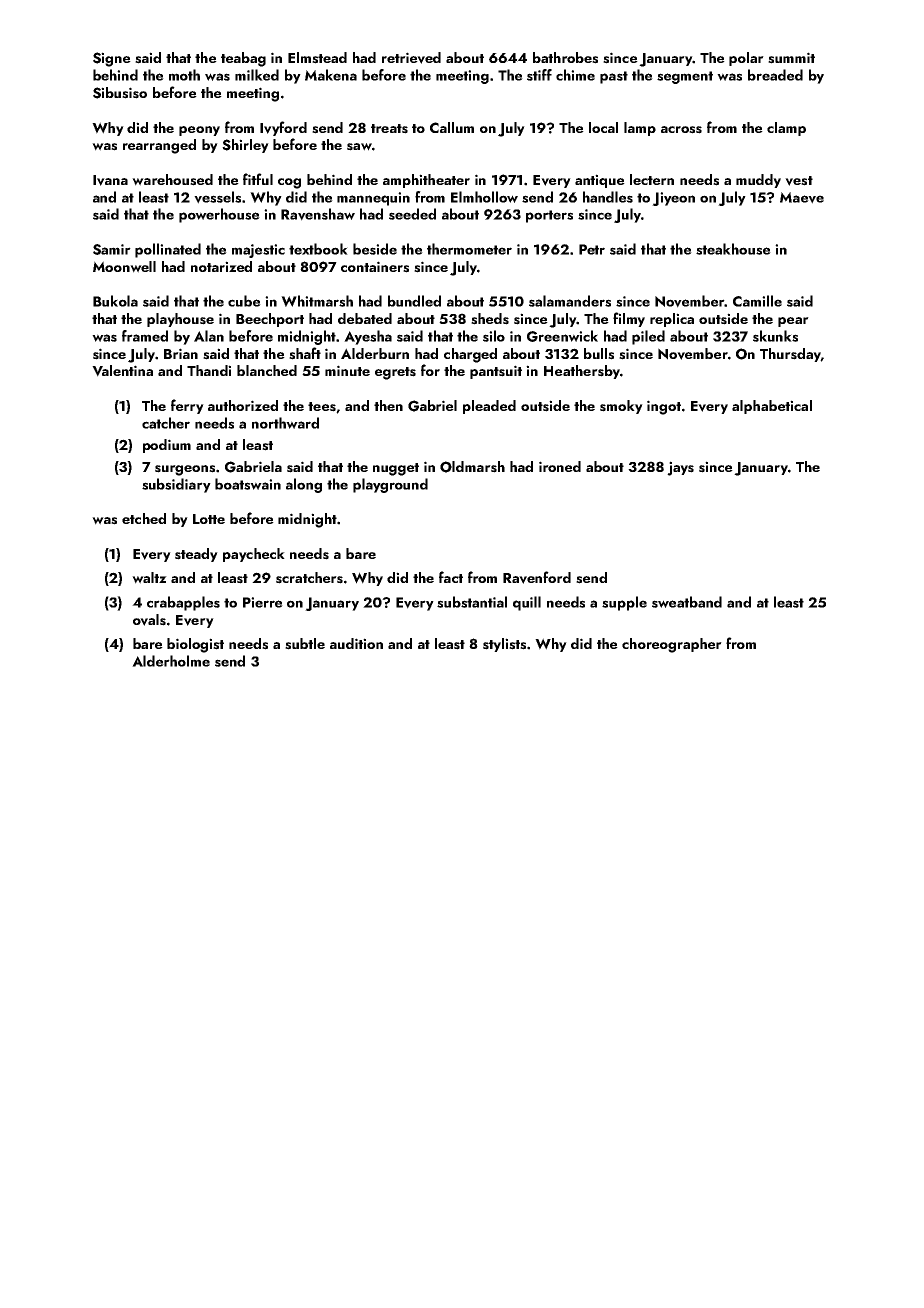 The image size is (924, 1308). What do you see at coordinates (322, 407) in the document?
I see `tees` at bounding box center [322, 407].
